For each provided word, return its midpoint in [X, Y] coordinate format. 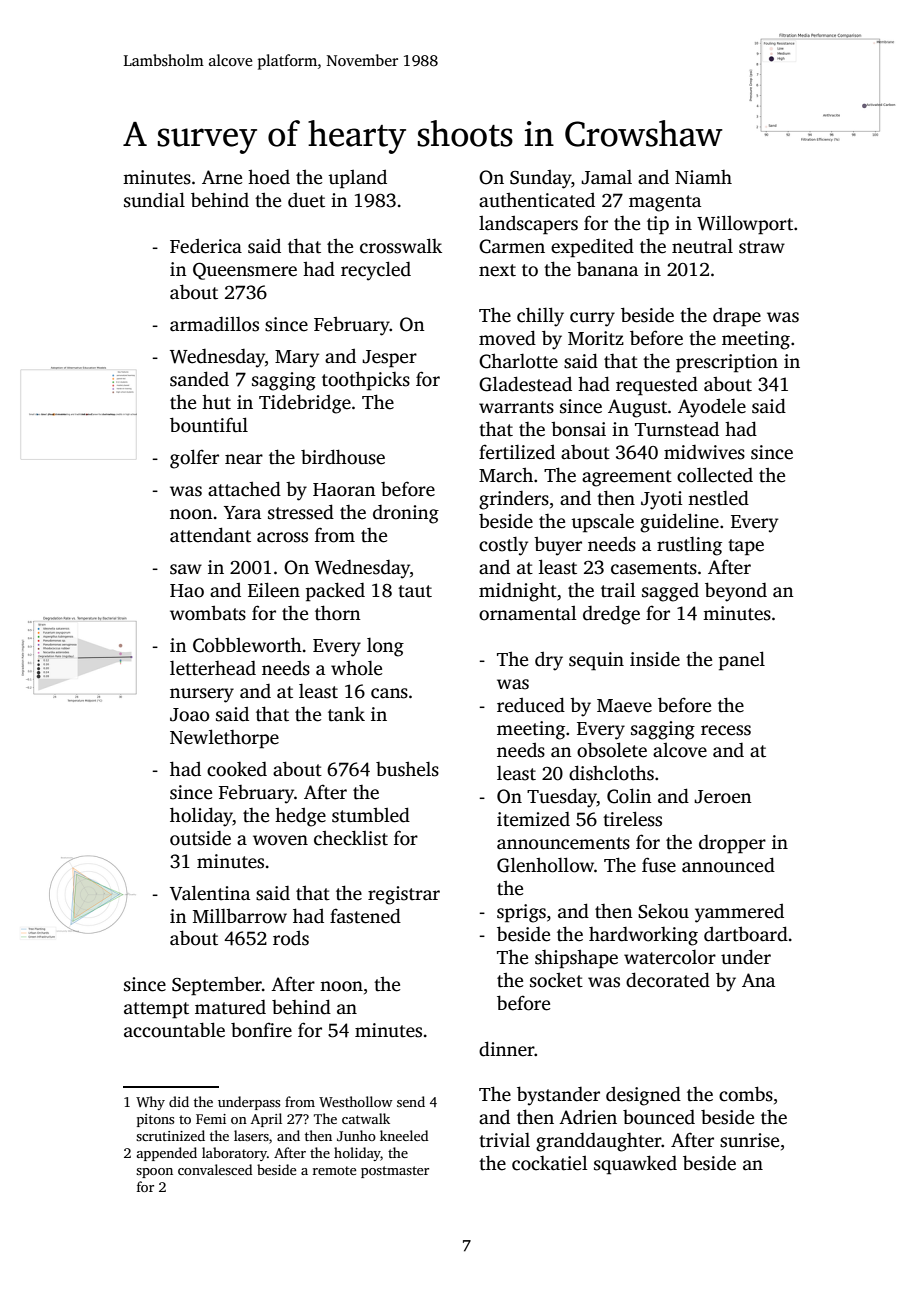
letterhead [213, 668]
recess [726, 730]
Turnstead [677, 429]
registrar [404, 895]
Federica [206, 246]
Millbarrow [240, 916]
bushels [407, 769]
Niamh [703, 177]
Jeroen [723, 797]
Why [150, 1103]
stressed [301, 512]
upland [357, 179]
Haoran [344, 490]
